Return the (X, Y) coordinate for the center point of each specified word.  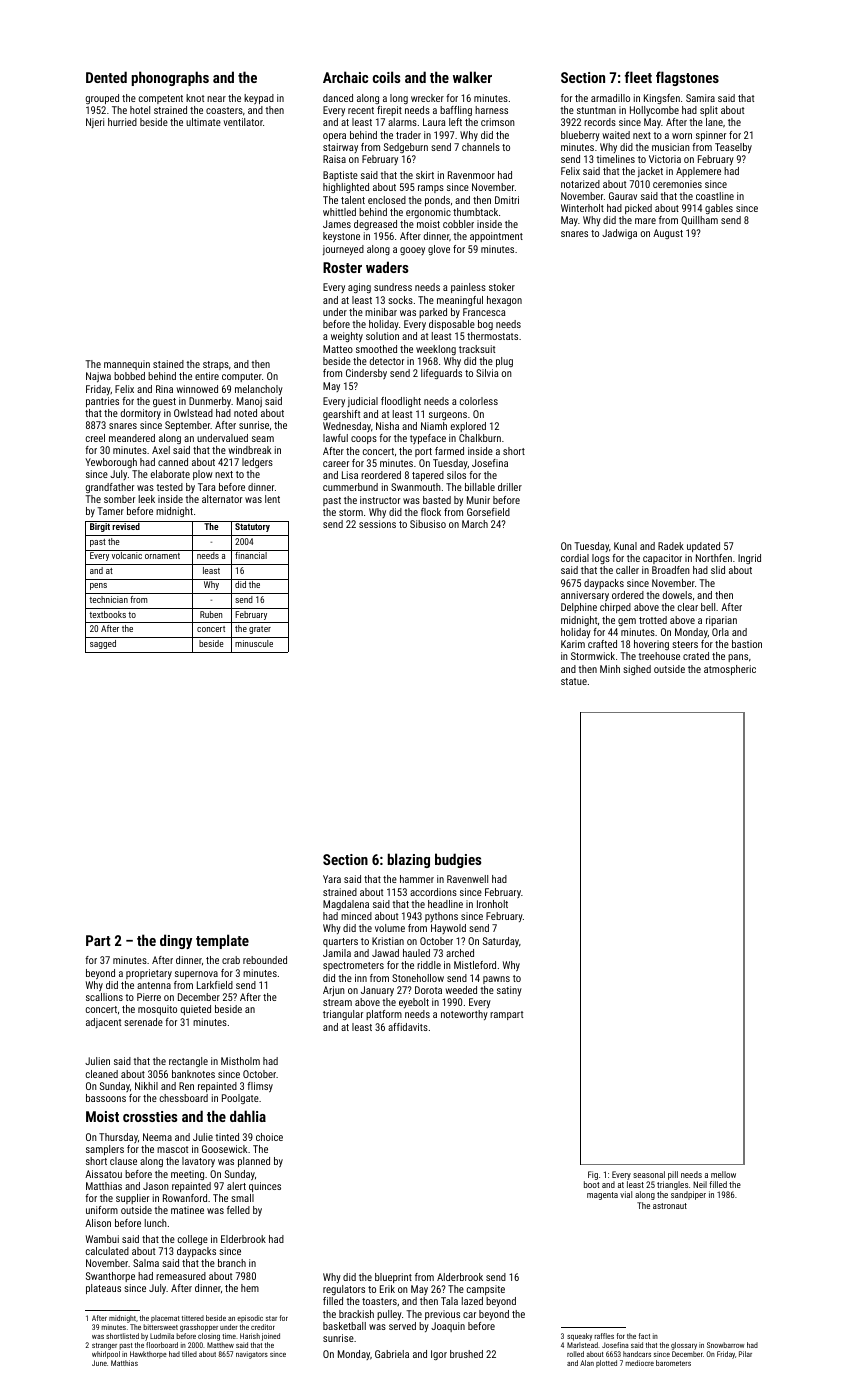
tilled (189, 1354)
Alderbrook (460, 1277)
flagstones (687, 78)
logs (601, 559)
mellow (723, 1174)
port (423, 452)
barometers (673, 1363)
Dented (106, 77)
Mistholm (240, 1061)
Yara (332, 879)
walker (472, 77)
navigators (252, 1355)
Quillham (699, 220)
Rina (164, 389)
